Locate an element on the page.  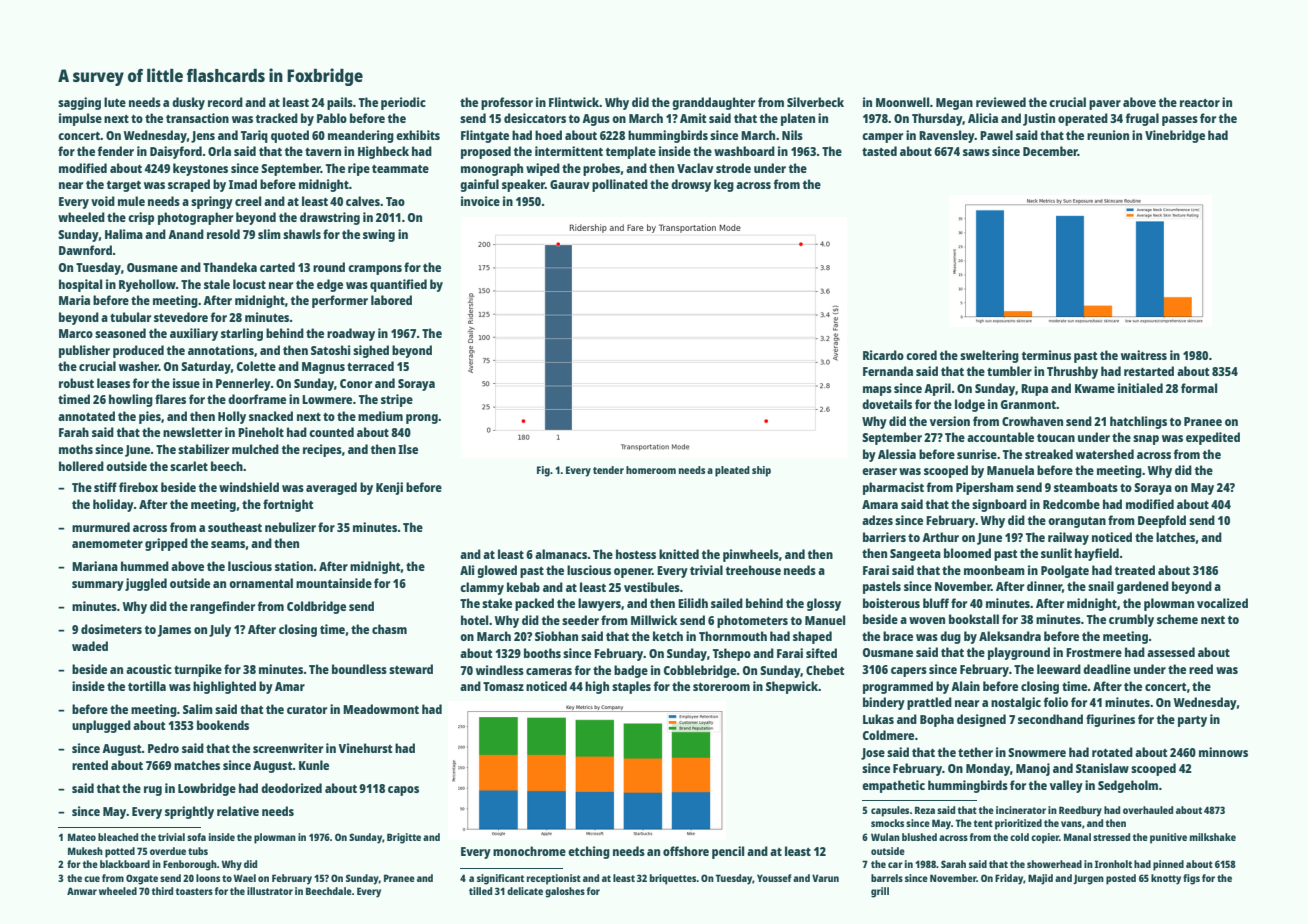
booths is located at coordinates (542, 653).
